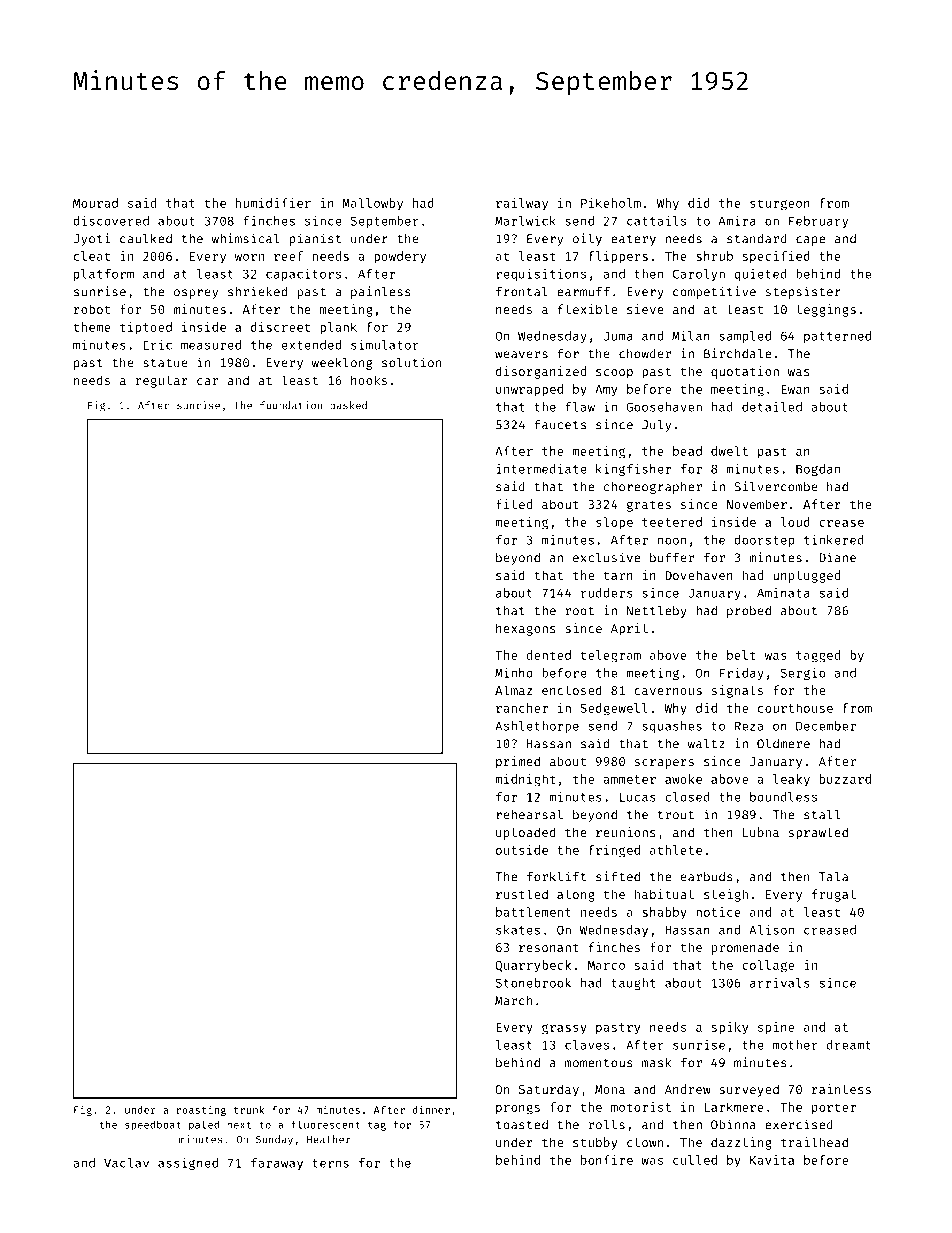 This screenshot has height=1233, width=952. What do you see at coordinates (542, 469) in the screenshot?
I see `intermediate` at bounding box center [542, 469].
